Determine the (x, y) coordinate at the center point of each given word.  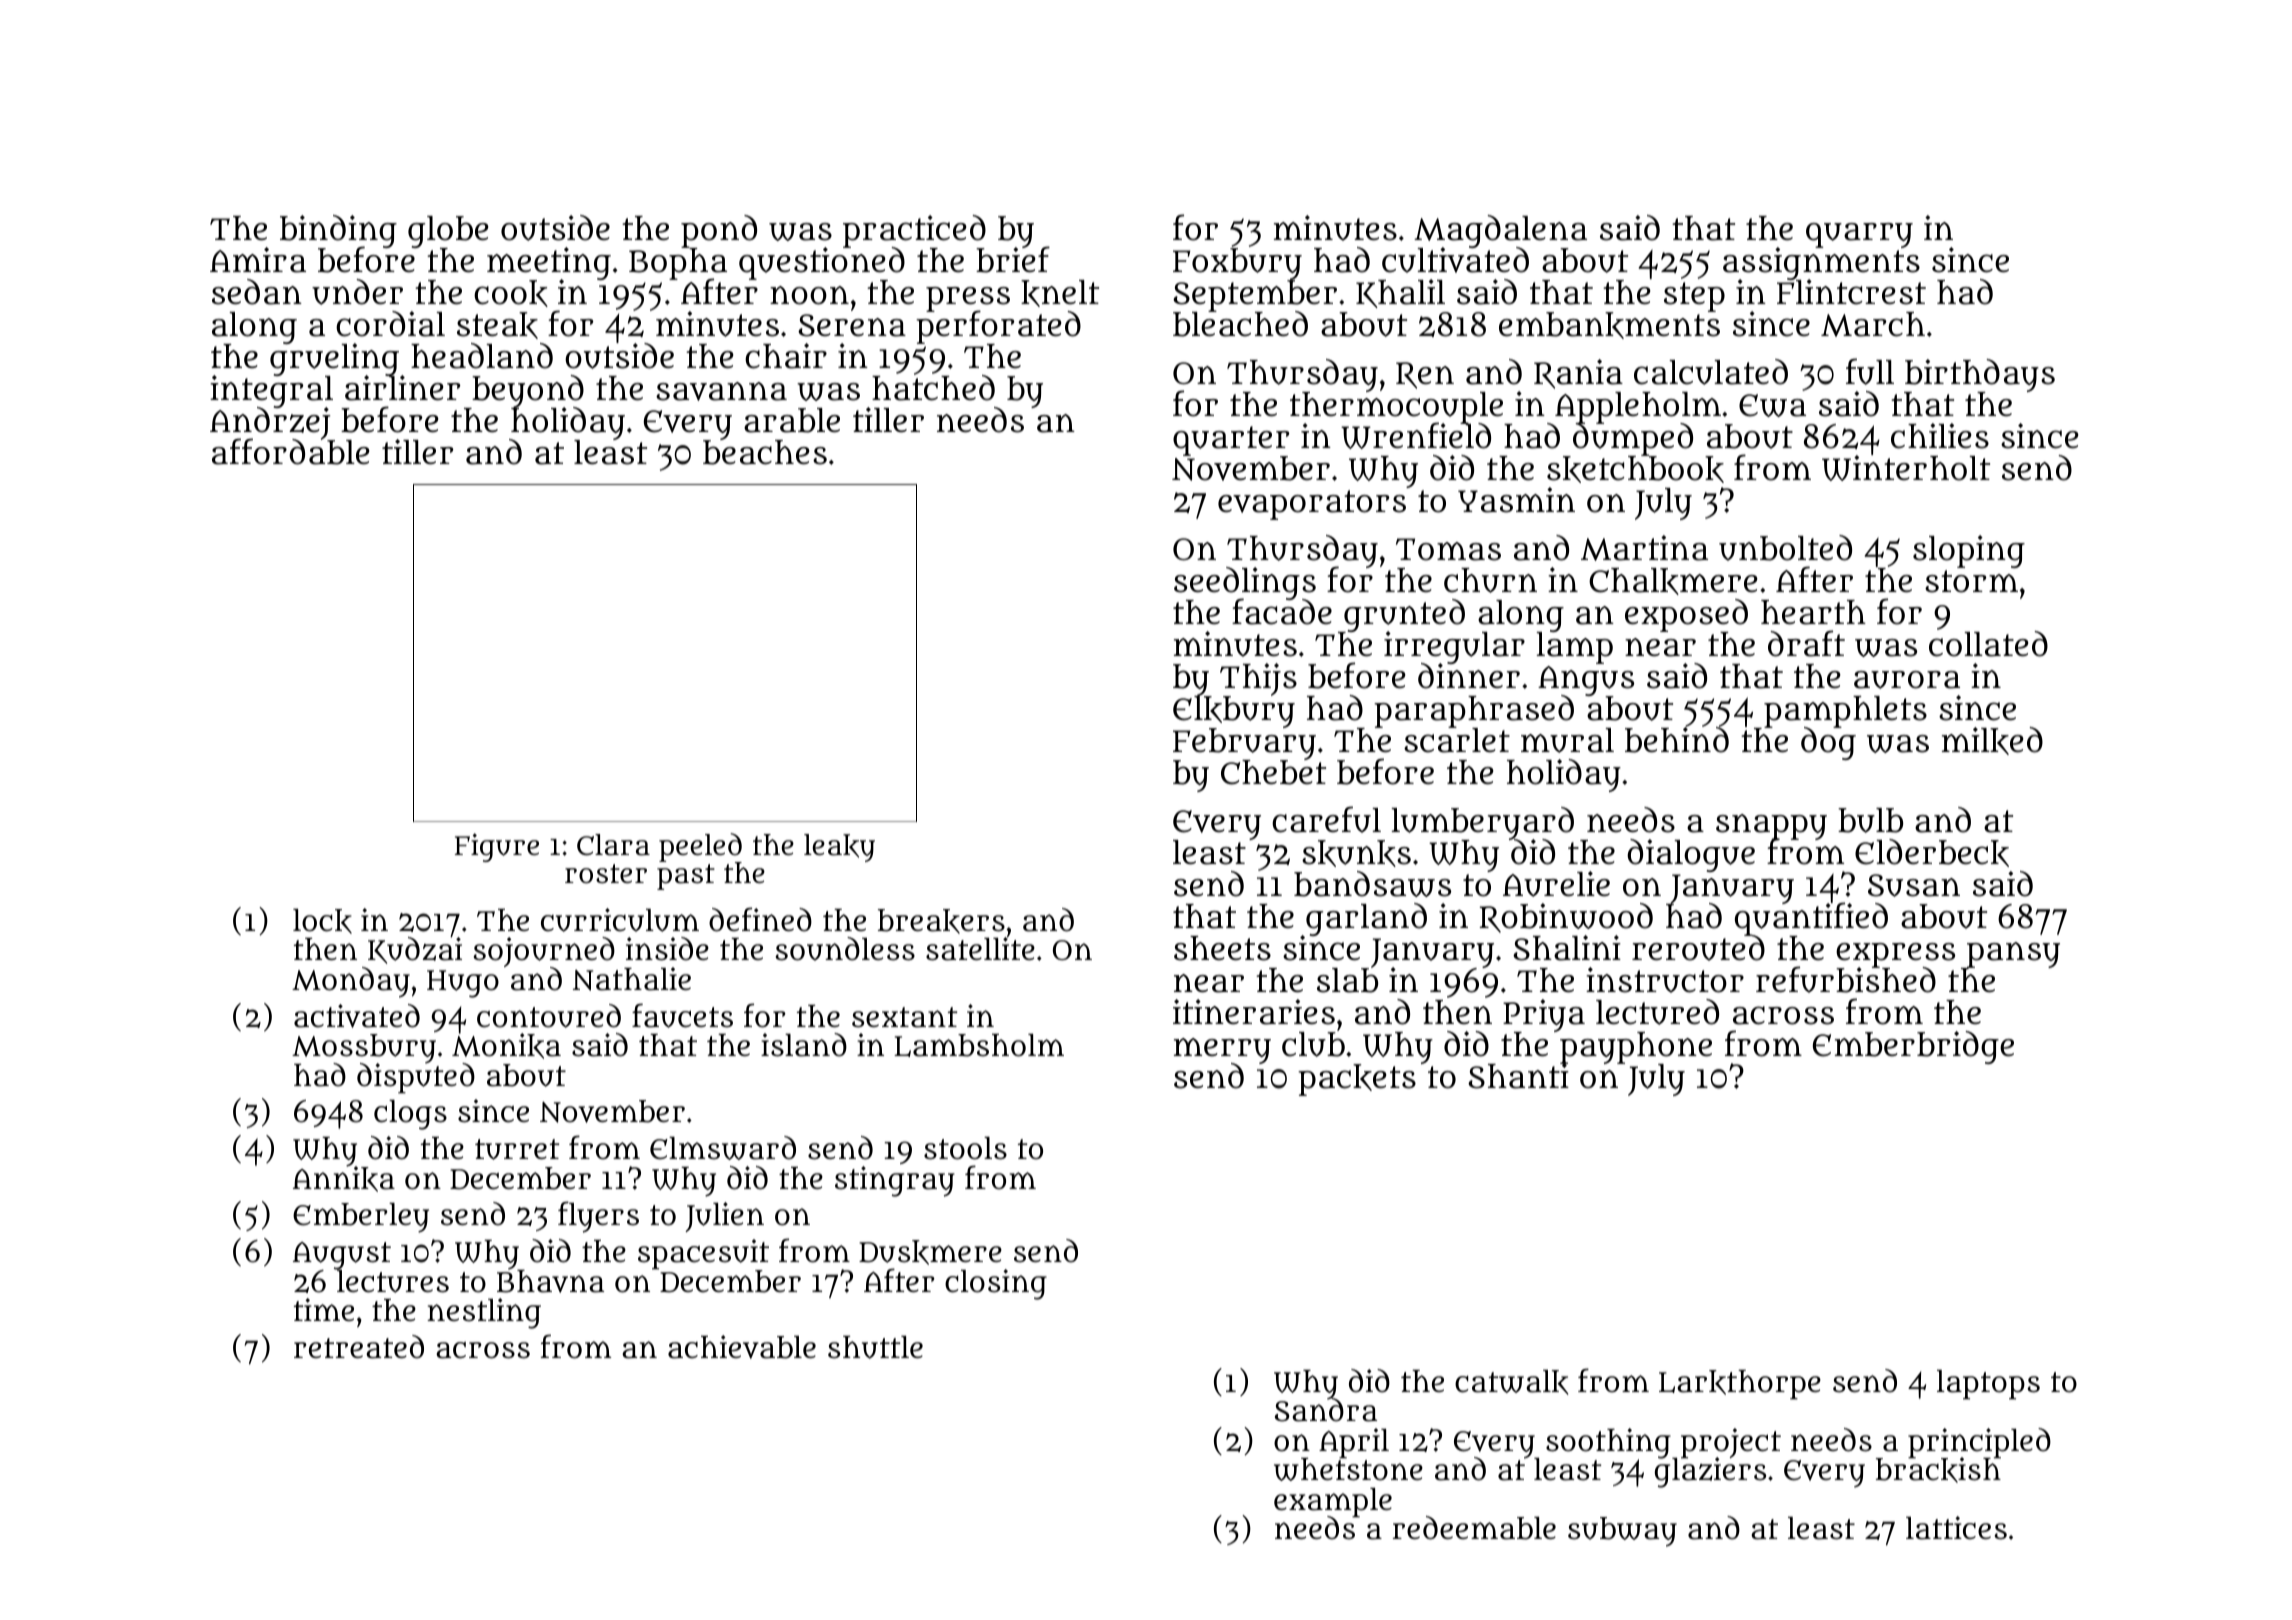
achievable (742, 1347)
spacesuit (703, 1254)
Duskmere (930, 1252)
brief (1012, 260)
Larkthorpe (1740, 1385)
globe (448, 232)
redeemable (1474, 1528)
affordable (291, 452)
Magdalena (1500, 231)
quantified (1811, 920)
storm (1971, 581)
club (1313, 1044)
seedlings (1245, 583)
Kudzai (415, 951)
